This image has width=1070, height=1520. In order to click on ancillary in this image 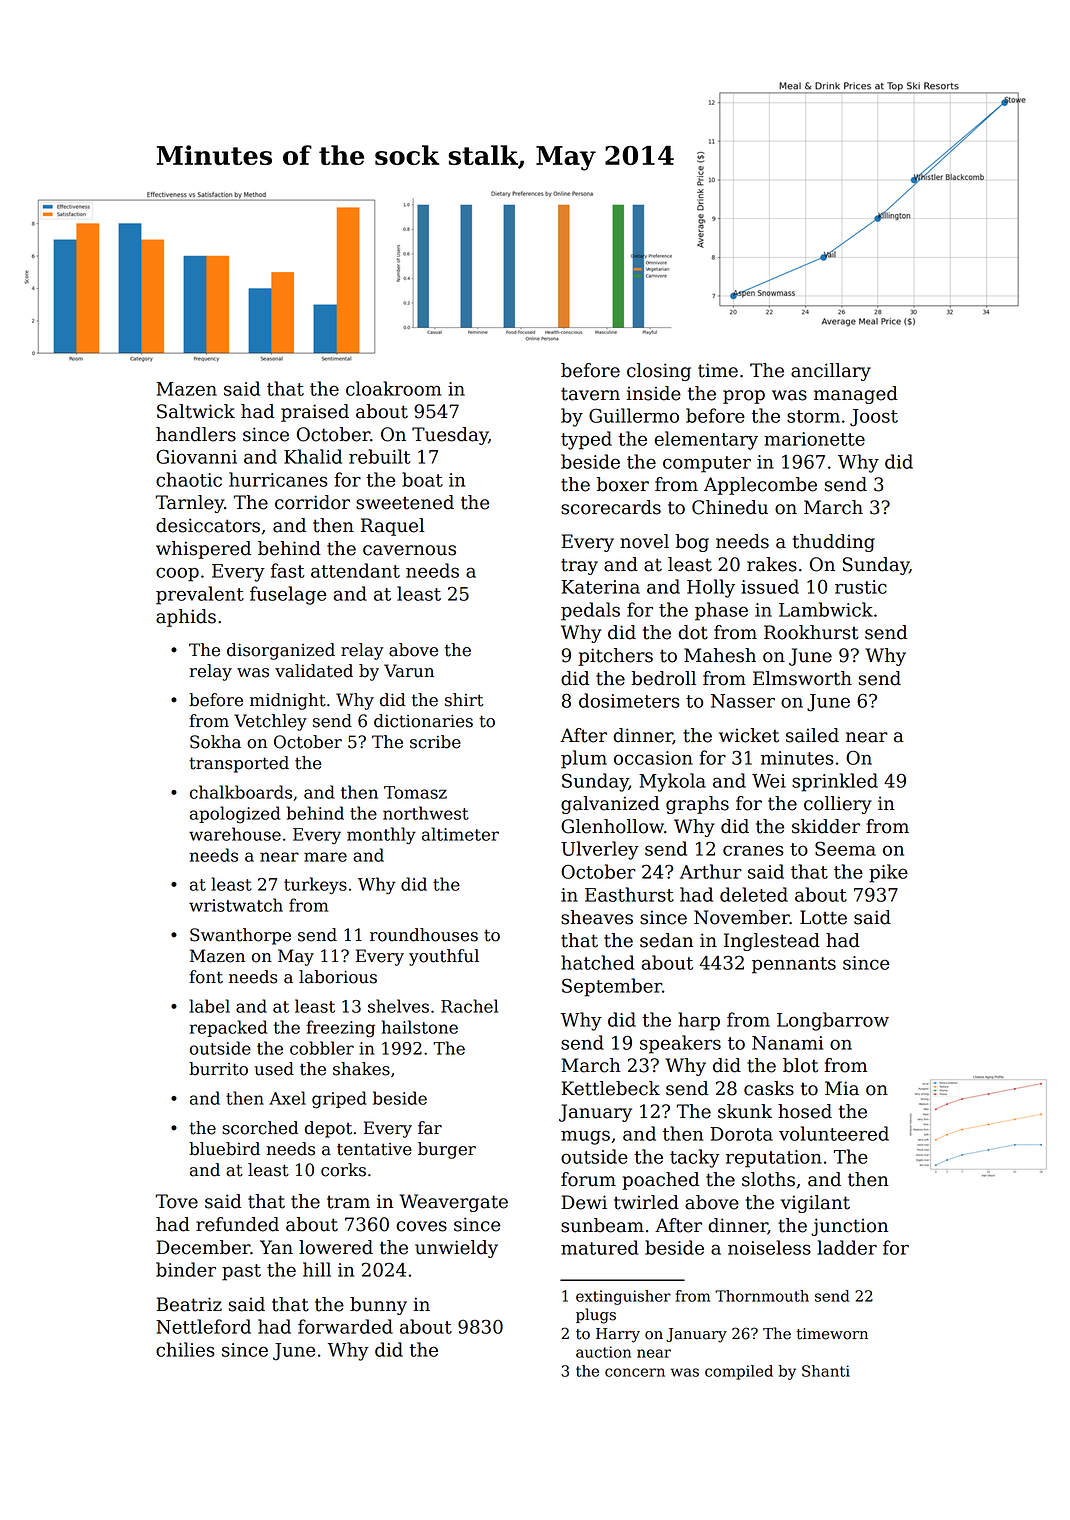, I will do `click(831, 372)`.
